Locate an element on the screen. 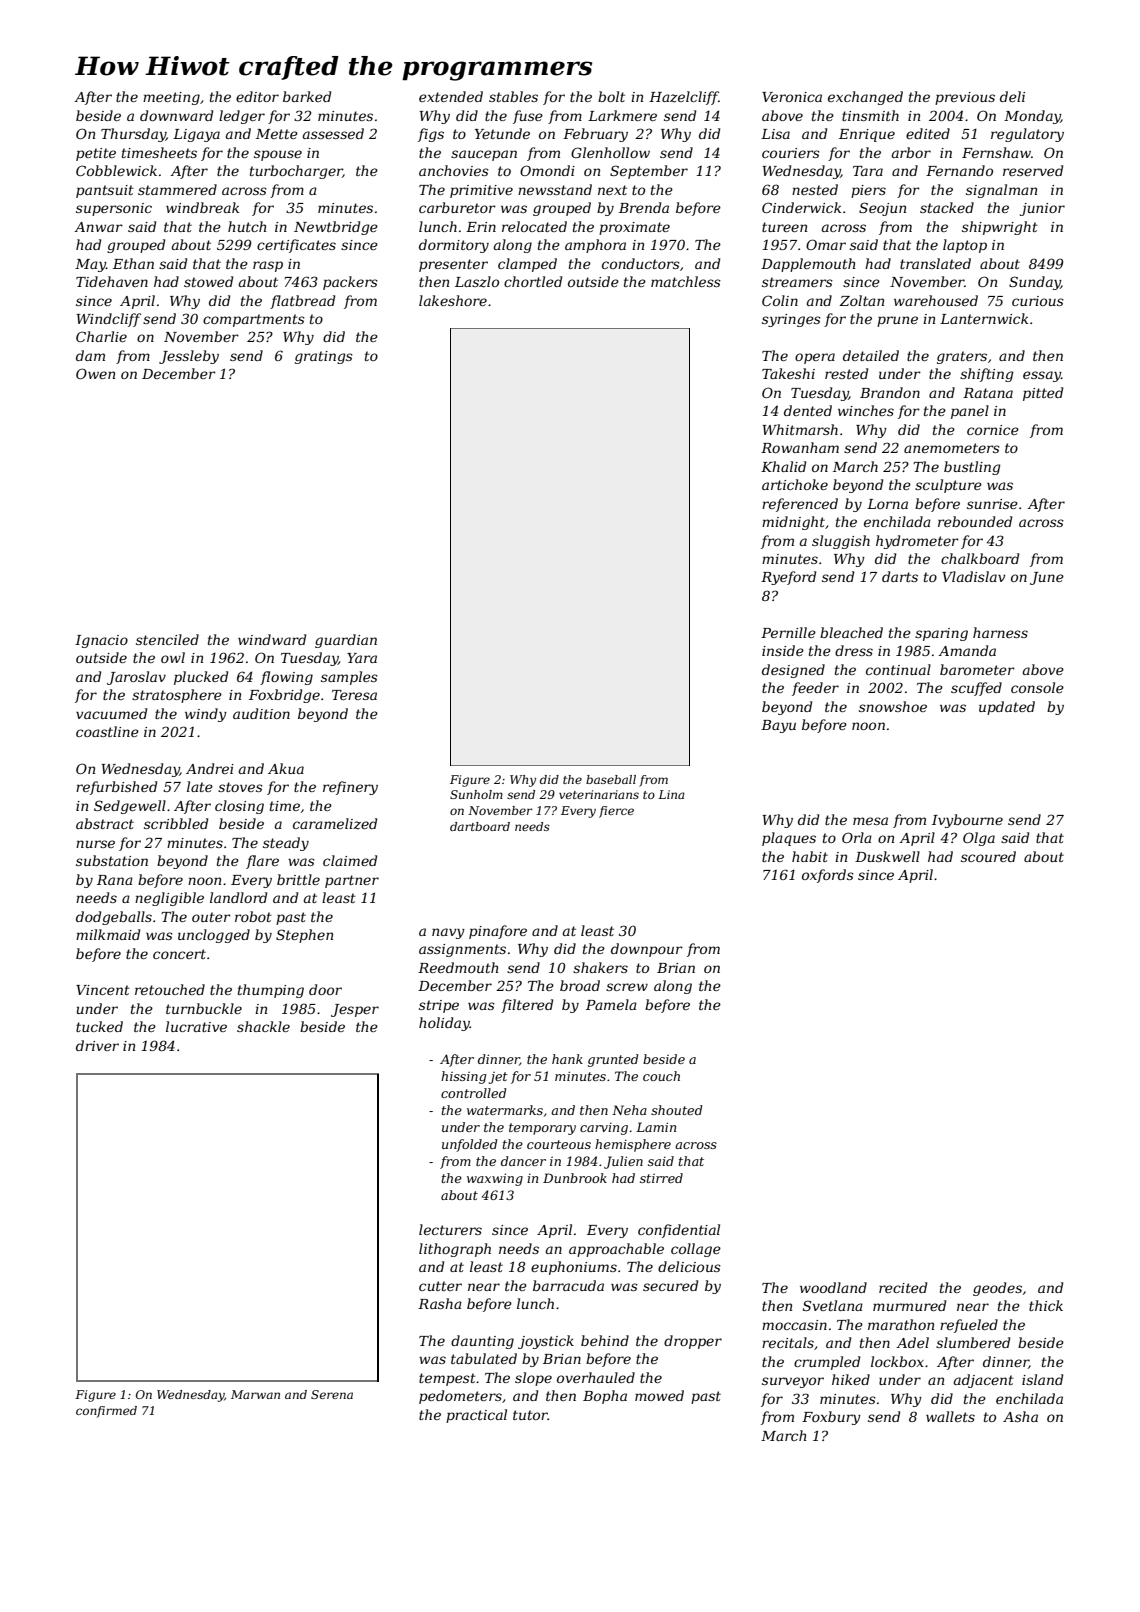  Lina is located at coordinates (671, 794).
